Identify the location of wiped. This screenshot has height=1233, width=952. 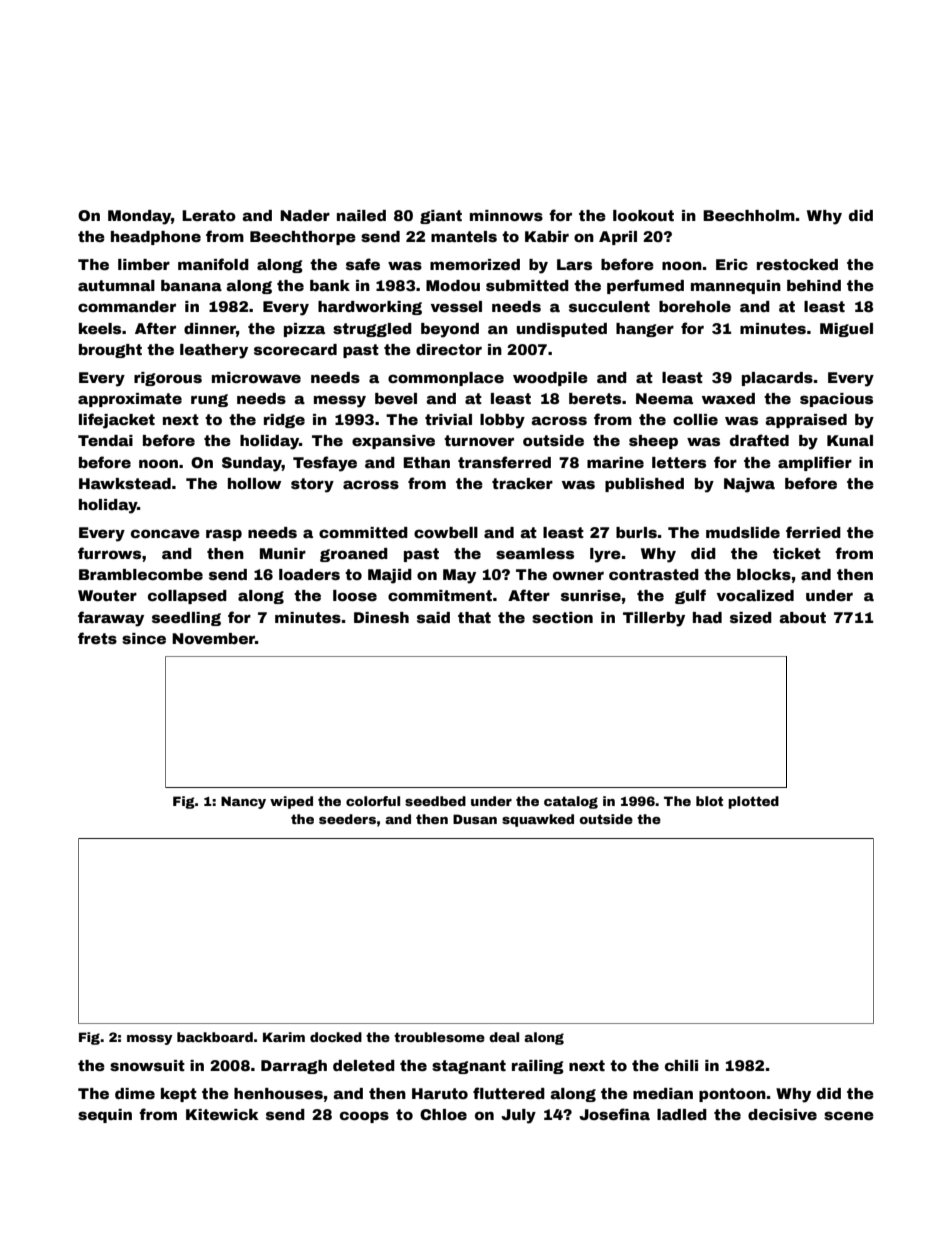
(291, 802).
